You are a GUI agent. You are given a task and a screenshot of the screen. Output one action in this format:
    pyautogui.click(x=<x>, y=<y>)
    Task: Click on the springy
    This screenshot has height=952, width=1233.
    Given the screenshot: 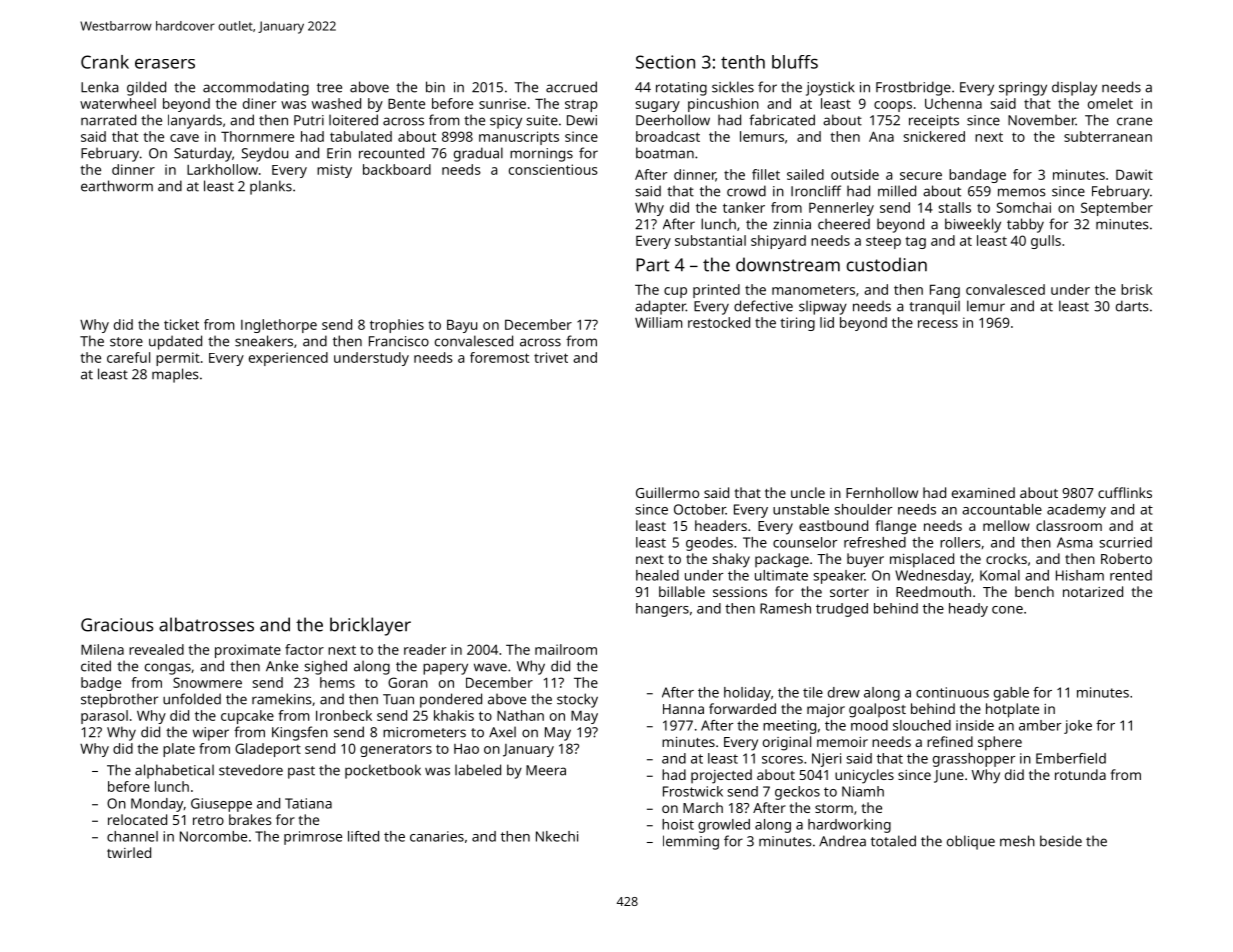 What is the action you would take?
    pyautogui.click(x=1023, y=89)
